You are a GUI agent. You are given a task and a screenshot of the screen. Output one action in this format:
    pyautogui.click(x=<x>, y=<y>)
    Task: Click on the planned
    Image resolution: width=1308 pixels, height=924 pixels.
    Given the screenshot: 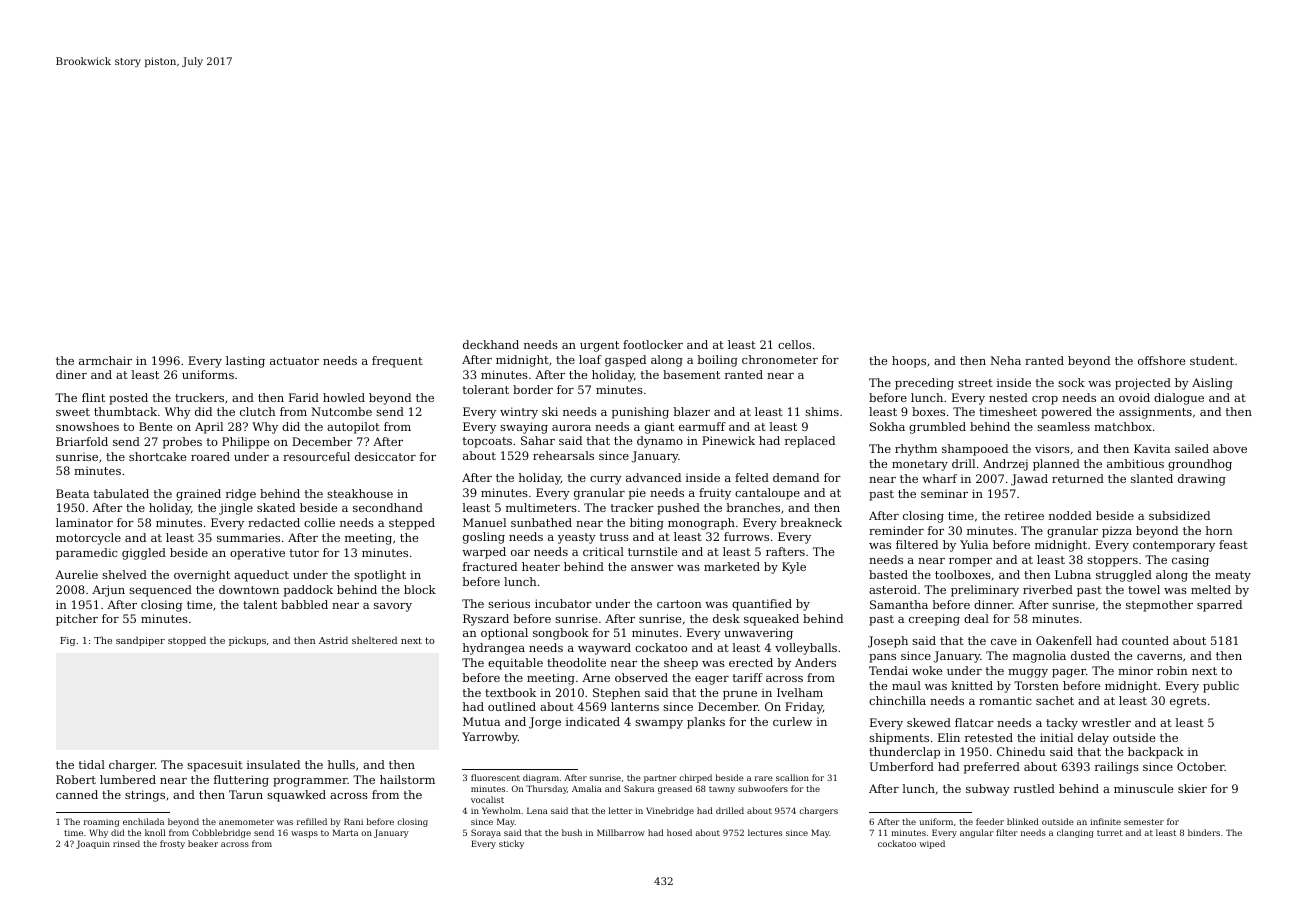 What is the action you would take?
    pyautogui.click(x=1056, y=465)
